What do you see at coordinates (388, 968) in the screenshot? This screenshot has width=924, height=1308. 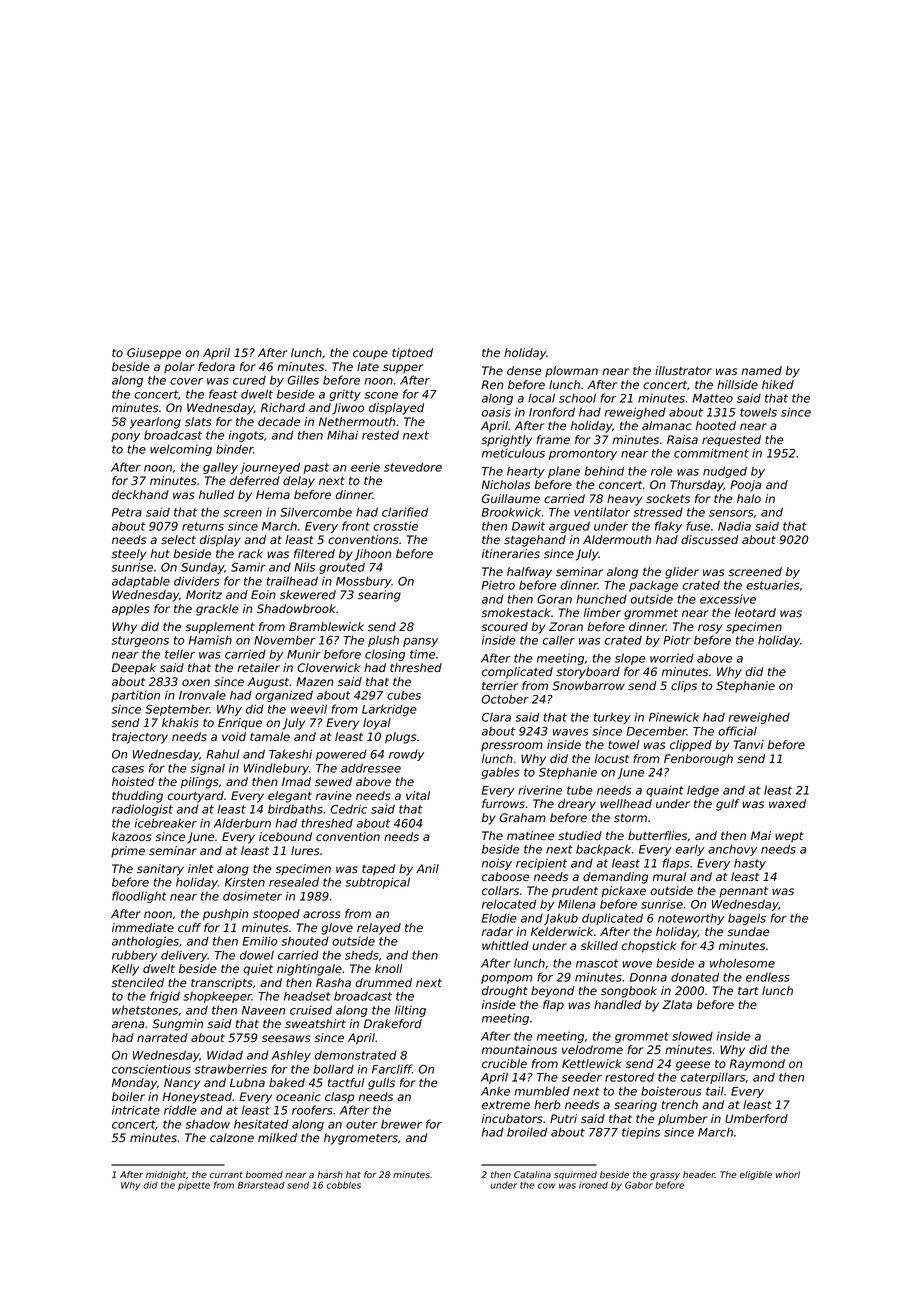 I see `knoll` at bounding box center [388, 968].
